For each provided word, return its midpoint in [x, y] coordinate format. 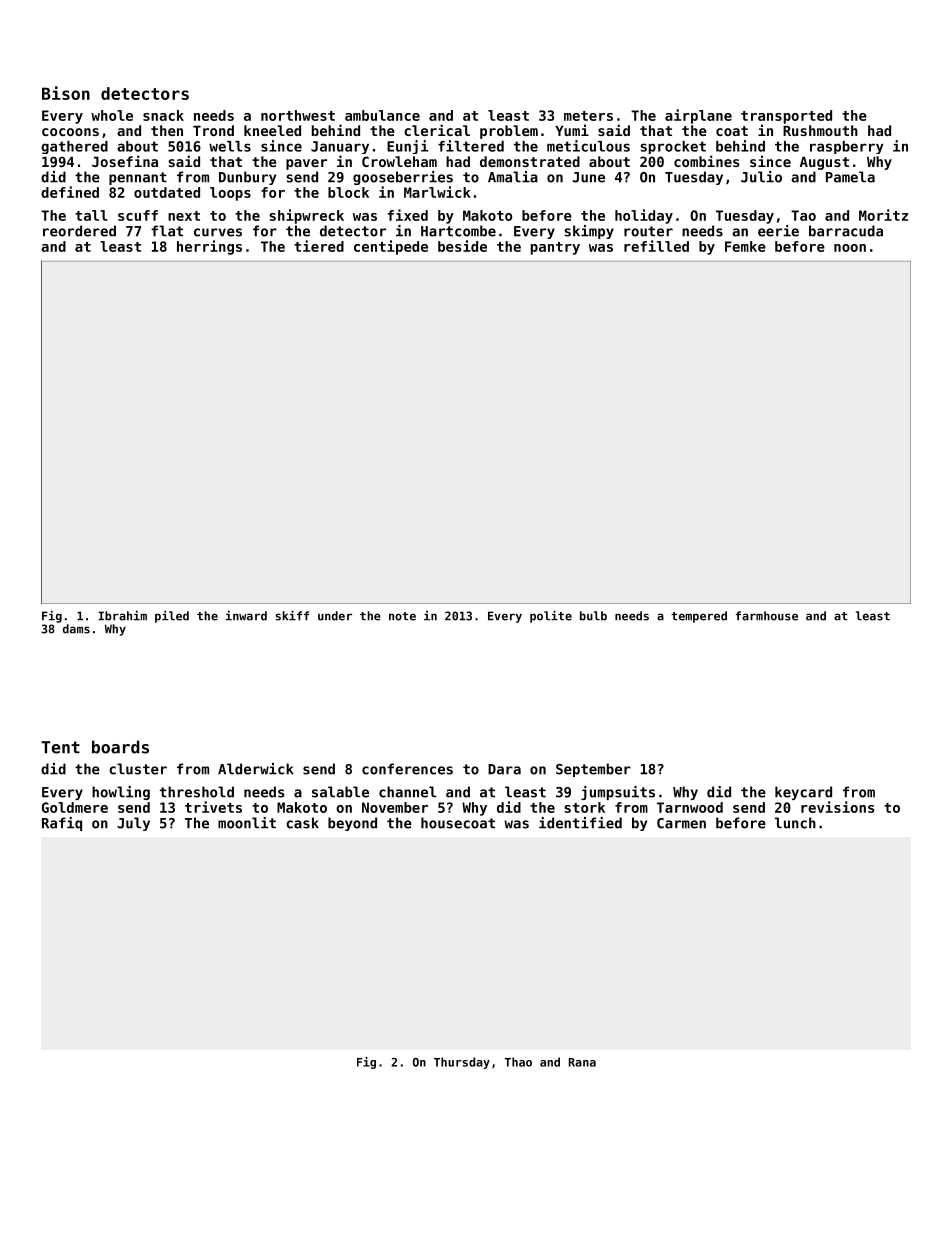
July [133, 824]
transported [786, 117]
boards [120, 747]
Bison [66, 93]
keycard [803, 793]
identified [580, 823]
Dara [504, 769]
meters [588, 116]
